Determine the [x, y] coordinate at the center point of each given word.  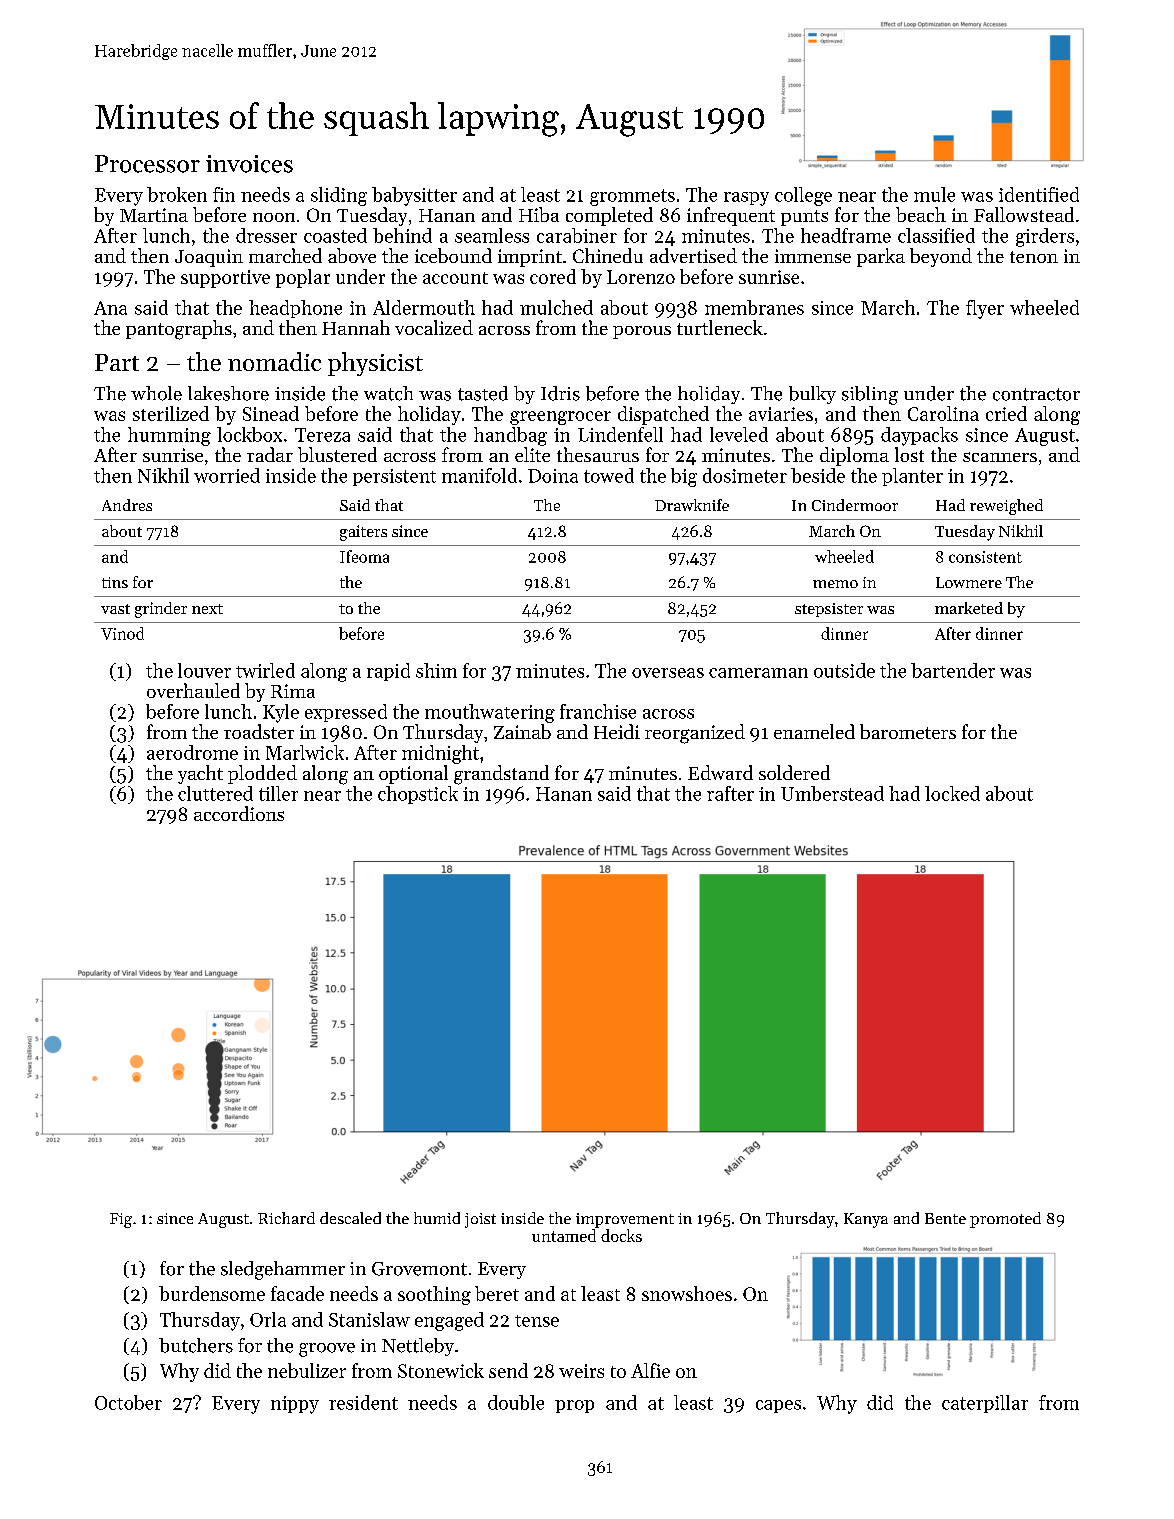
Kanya [866, 1220]
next [207, 609]
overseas [668, 673]
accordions [239, 813]
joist [480, 1220]
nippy [295, 1405]
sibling [870, 395]
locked [952, 793]
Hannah [356, 327]
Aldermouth [424, 307]
